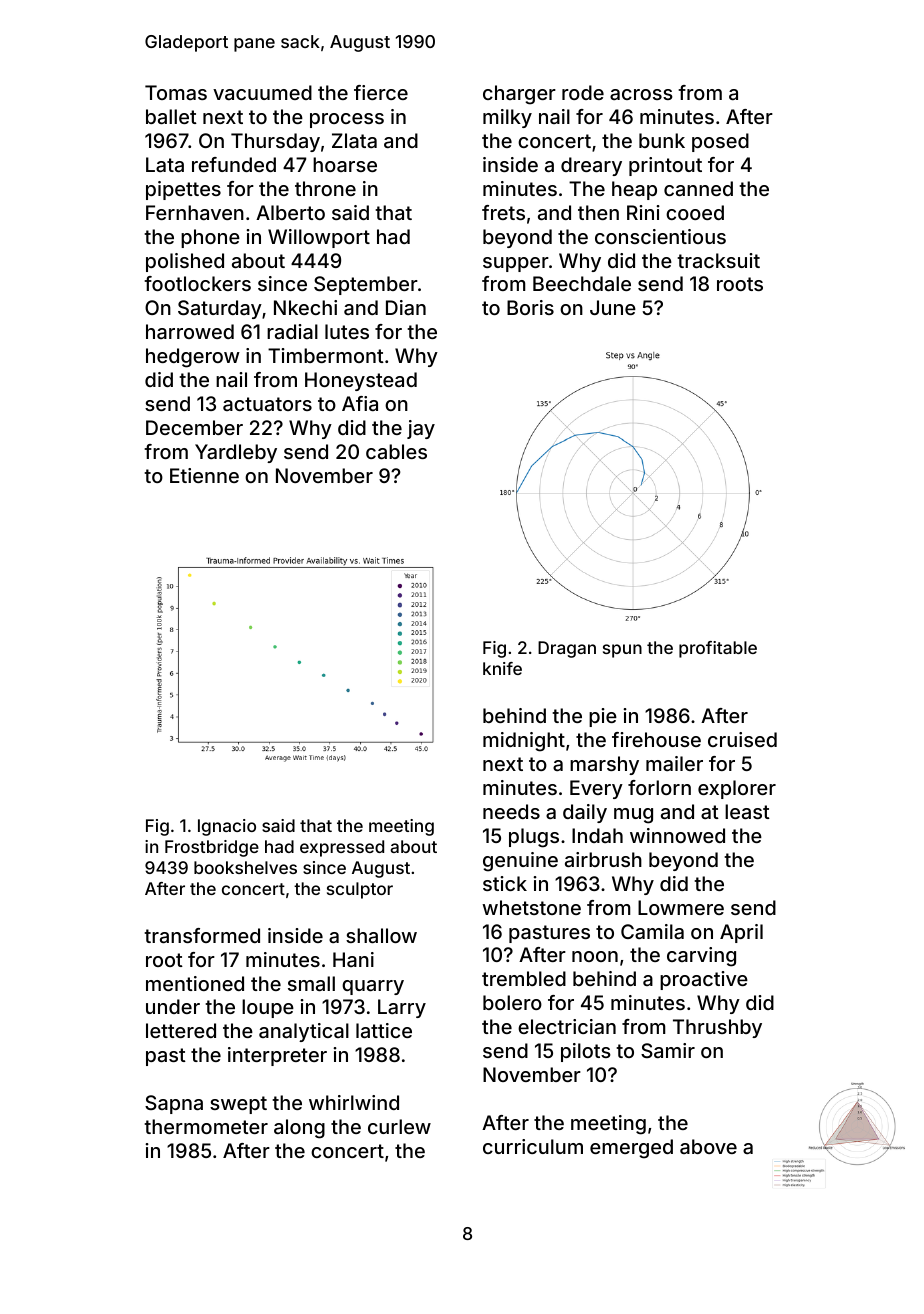 The height and width of the image is (1314, 924). What do you see at coordinates (718, 649) in the image?
I see `profitable` at bounding box center [718, 649].
